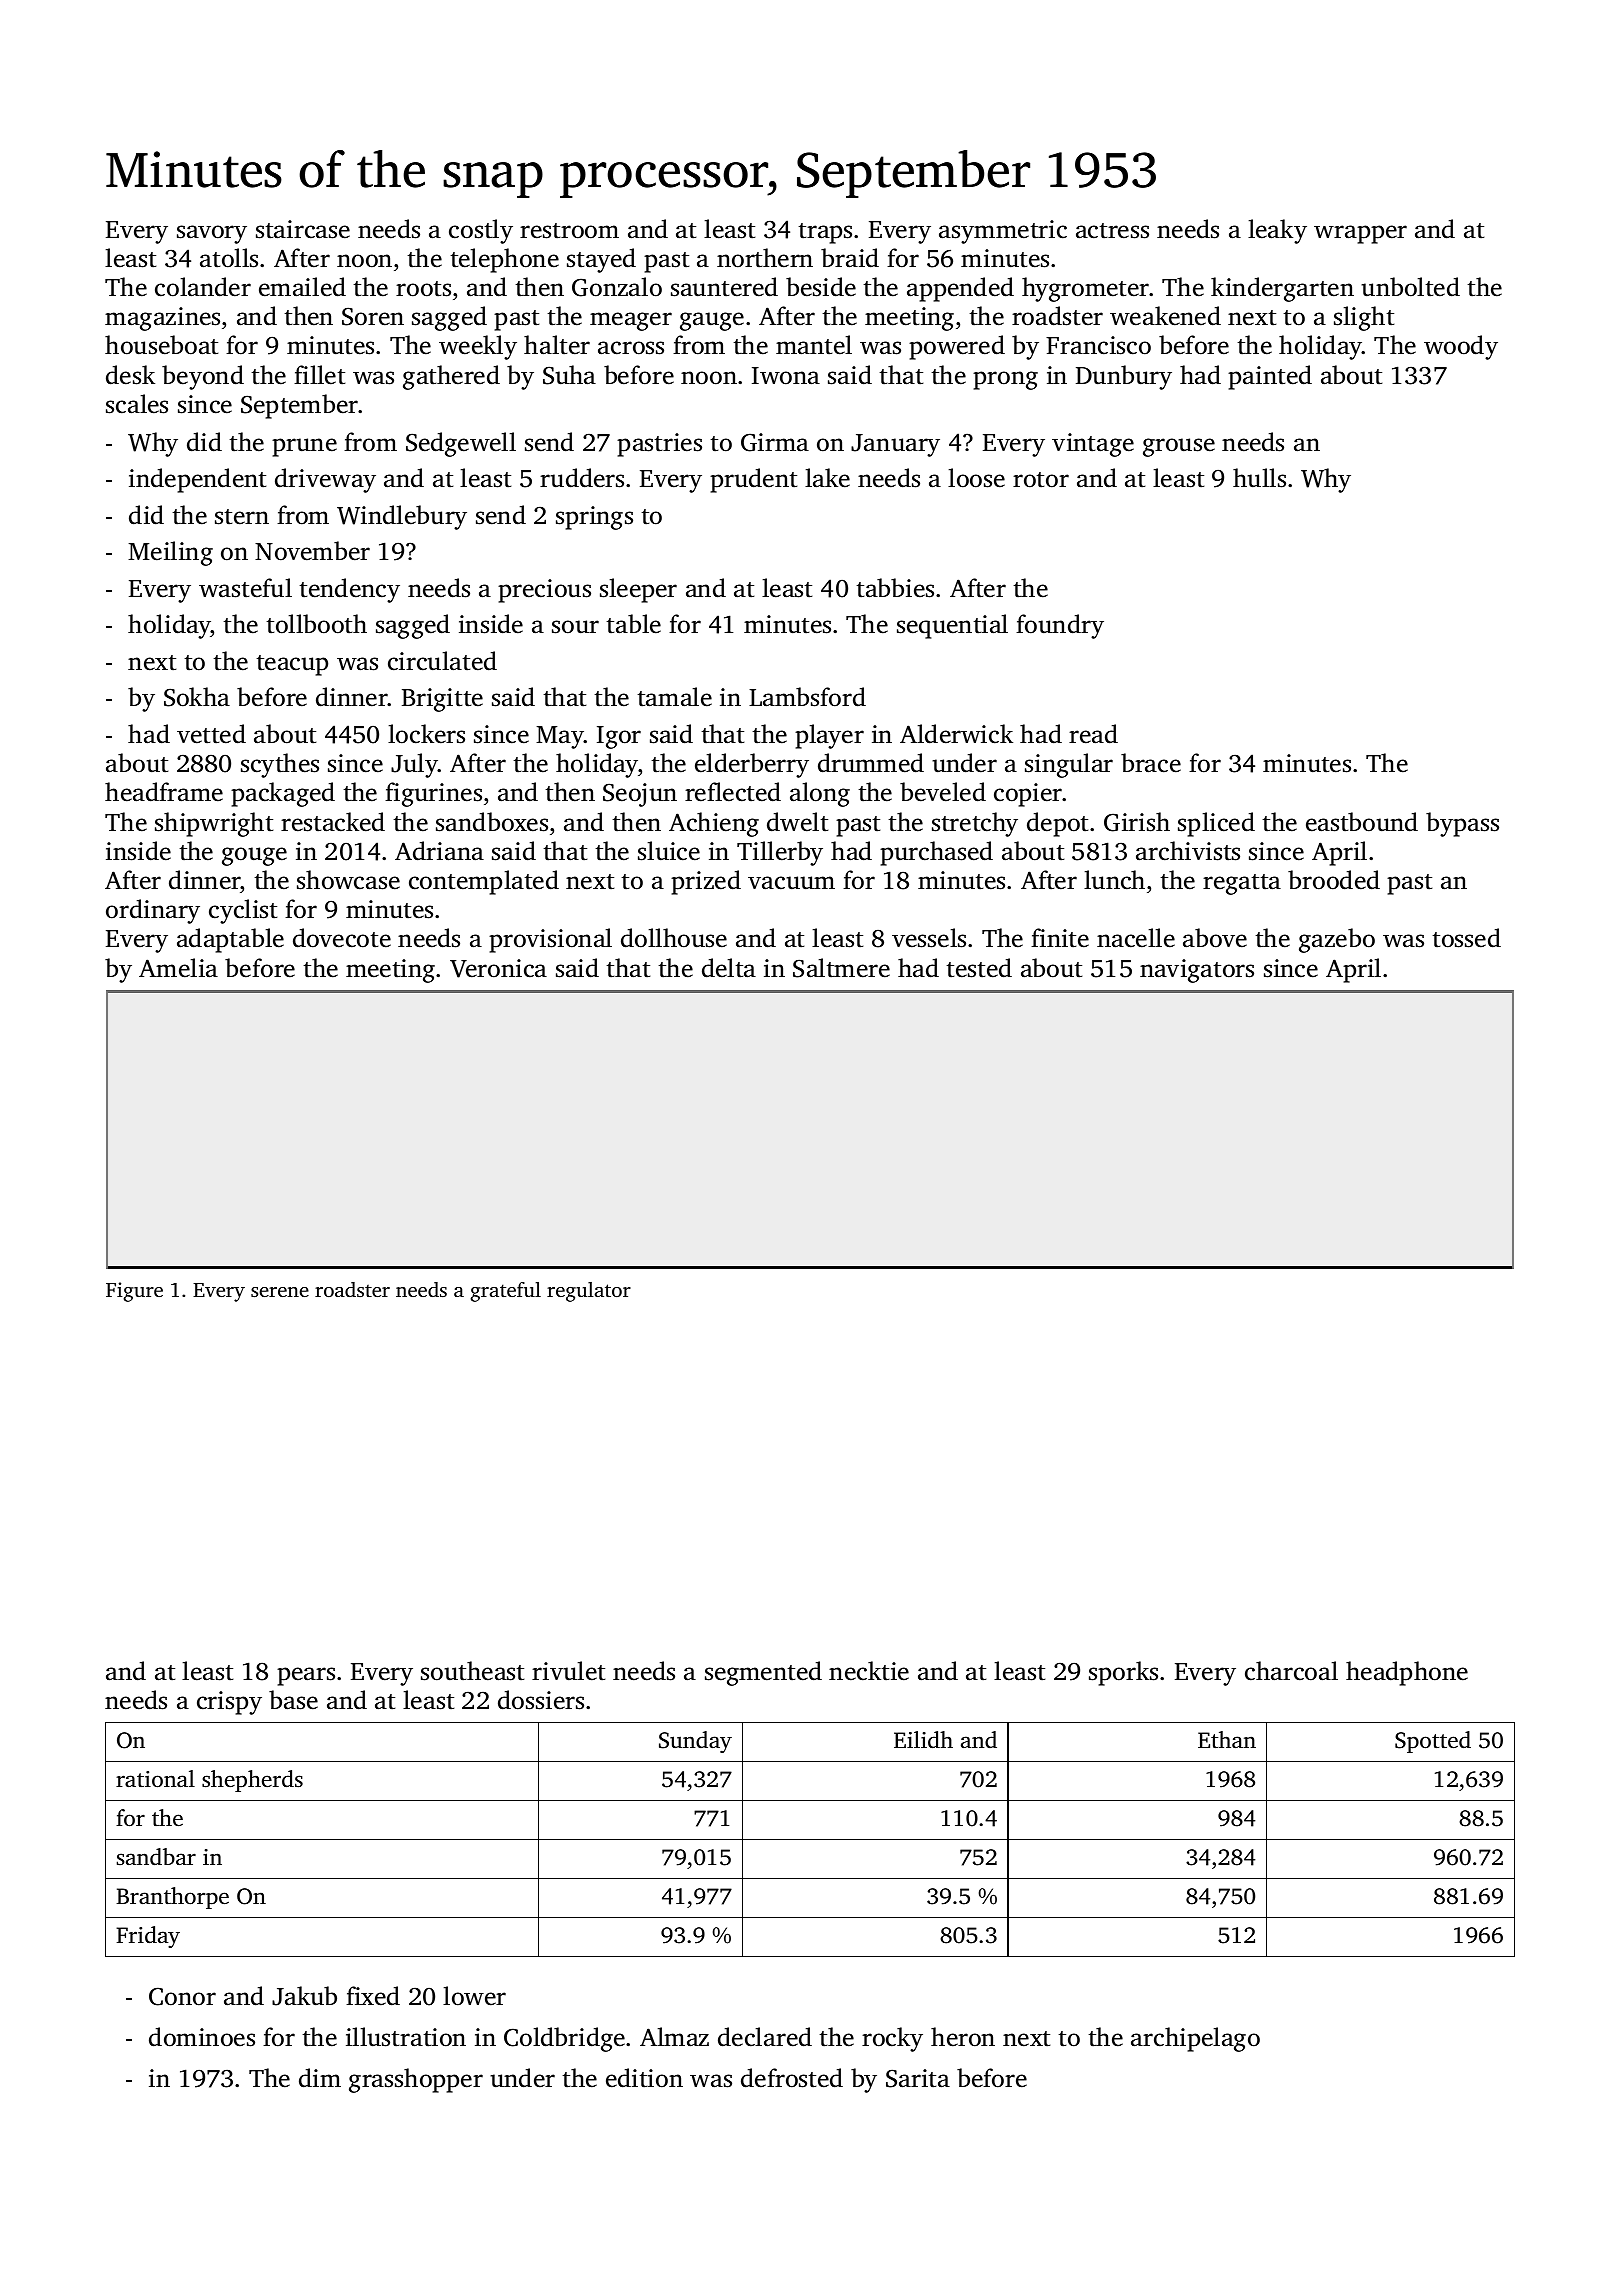 Image resolution: width=1620 pixels, height=2292 pixels. What do you see at coordinates (1259, 478) in the image?
I see `hulls` at bounding box center [1259, 478].
